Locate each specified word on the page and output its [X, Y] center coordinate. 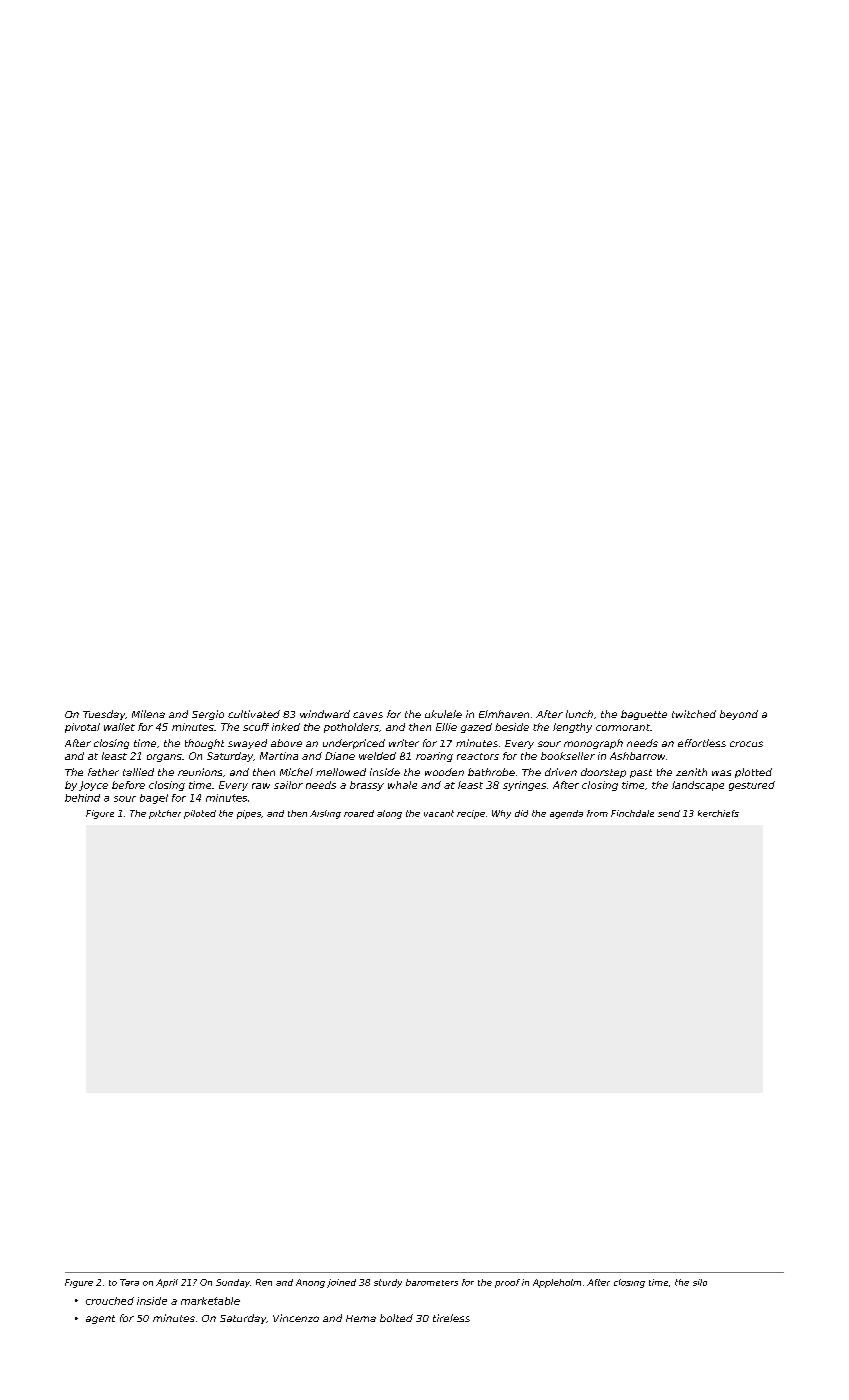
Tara [129, 1282]
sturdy [388, 1283]
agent [100, 1319]
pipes [249, 814]
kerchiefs [718, 813]
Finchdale [632, 813]
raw [261, 786]
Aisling [325, 814]
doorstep [603, 773]
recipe [471, 814]
